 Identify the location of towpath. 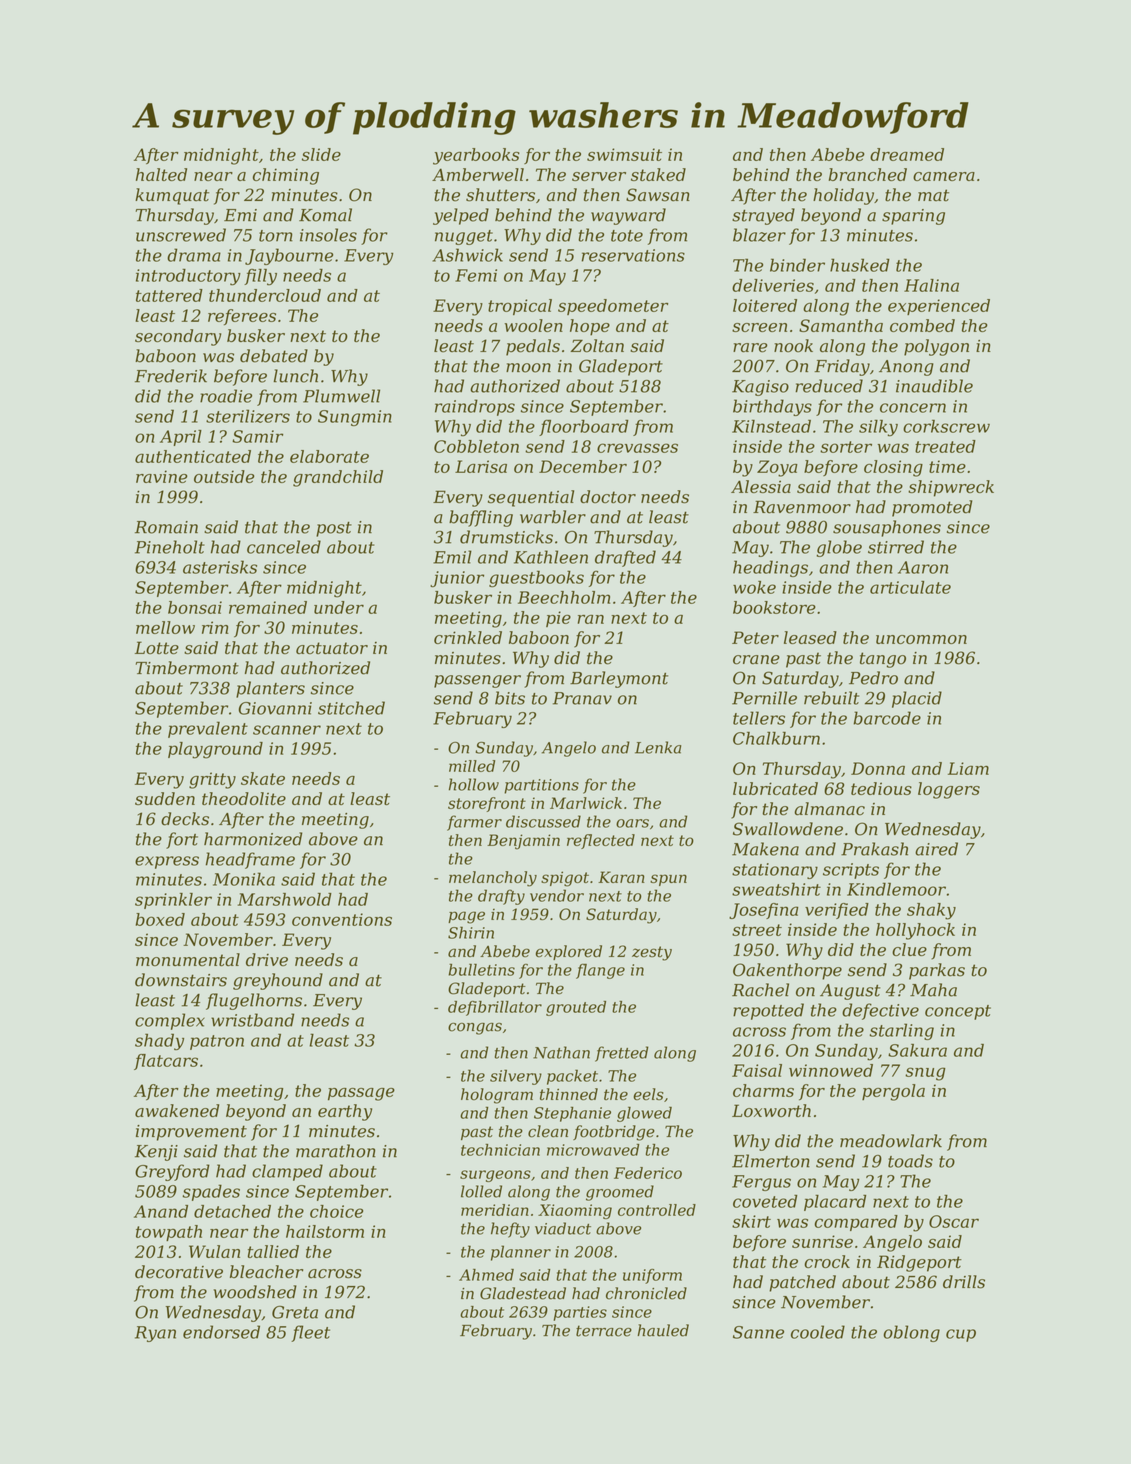
(169, 1233).
